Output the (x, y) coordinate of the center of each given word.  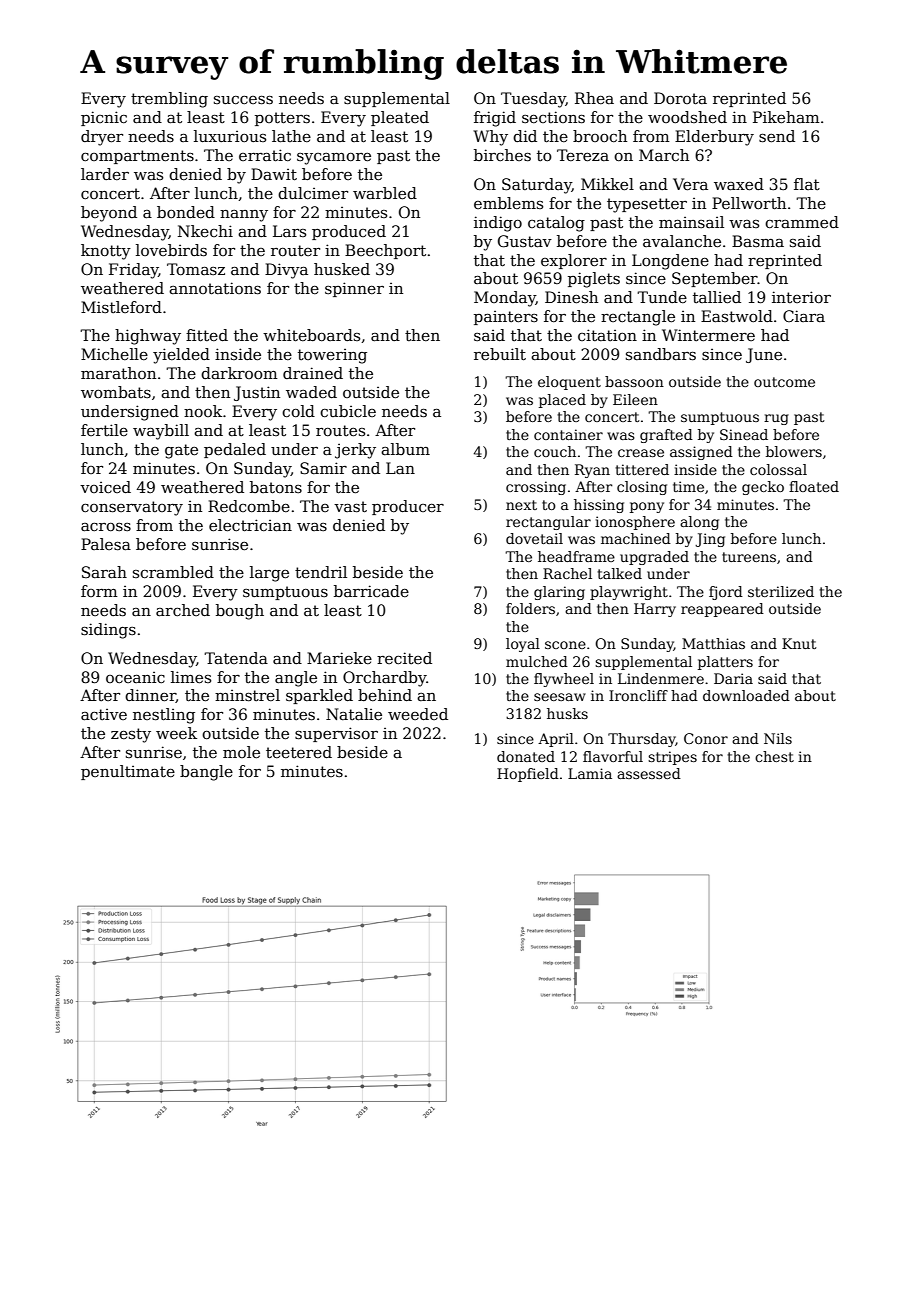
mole (241, 752)
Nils (778, 738)
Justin (257, 393)
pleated (400, 118)
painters (506, 318)
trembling (169, 100)
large (269, 574)
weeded (418, 714)
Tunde (662, 297)
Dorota (680, 98)
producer (408, 507)
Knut (799, 643)
